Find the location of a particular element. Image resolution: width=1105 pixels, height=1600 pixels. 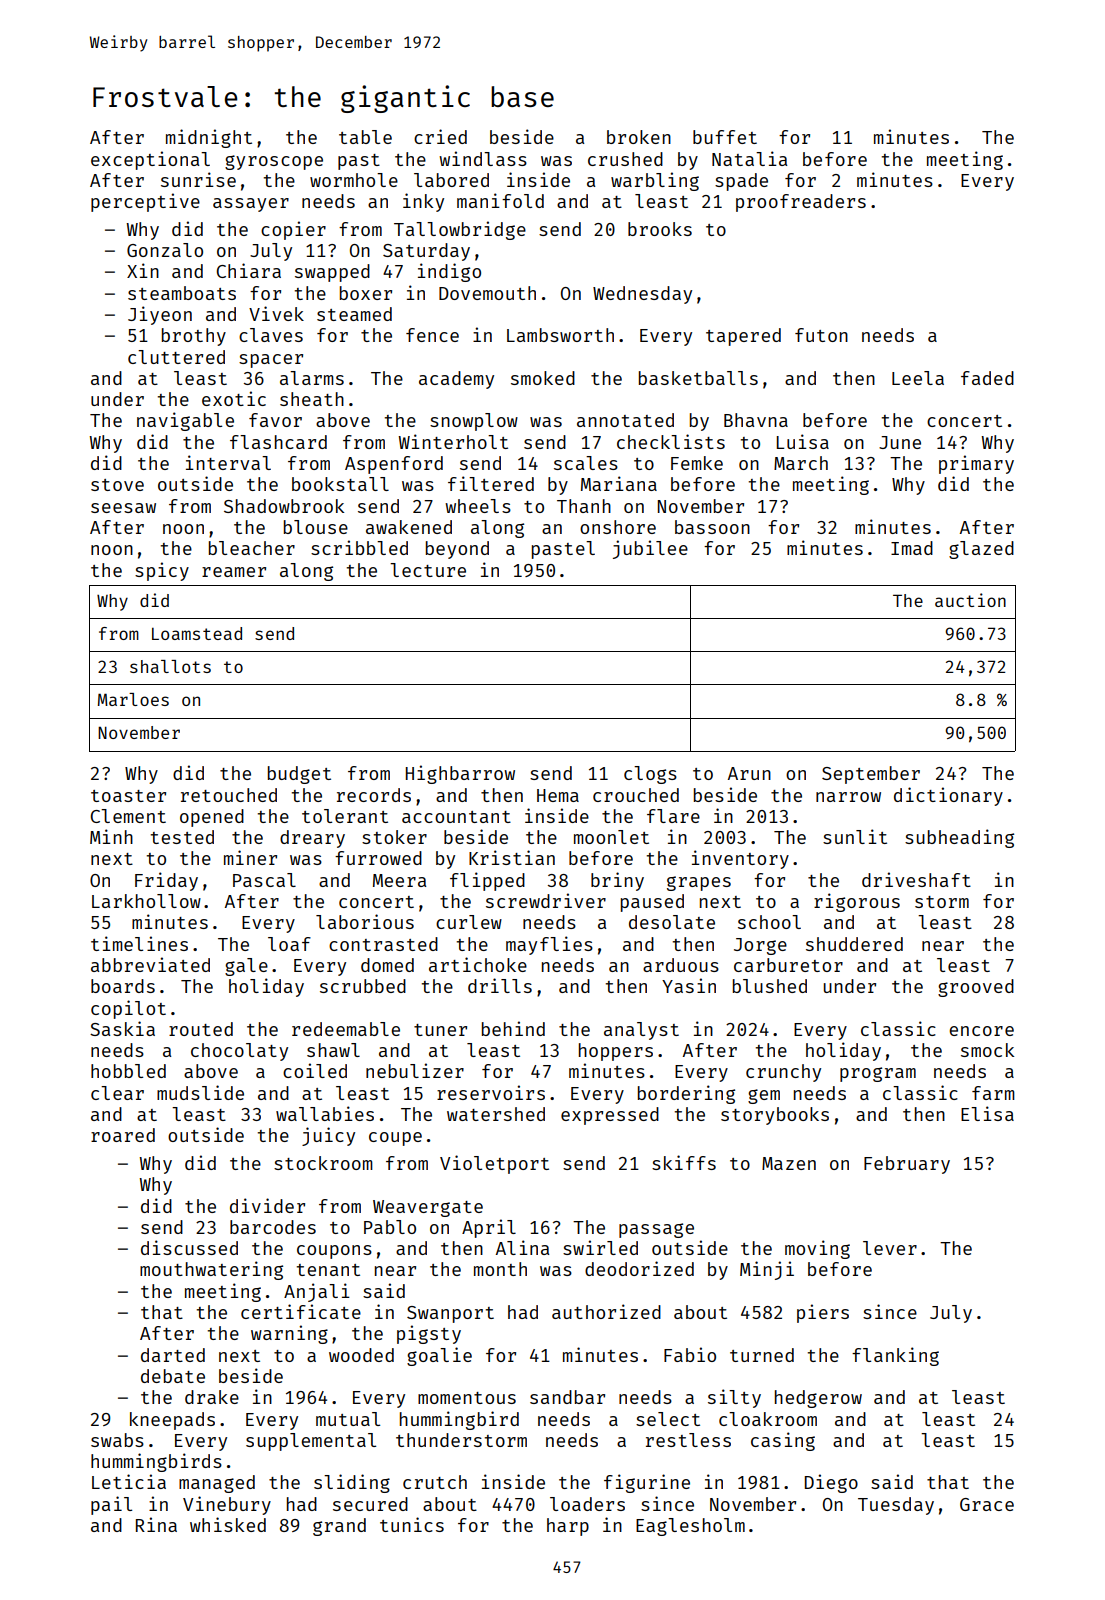

futon is located at coordinates (821, 335).
